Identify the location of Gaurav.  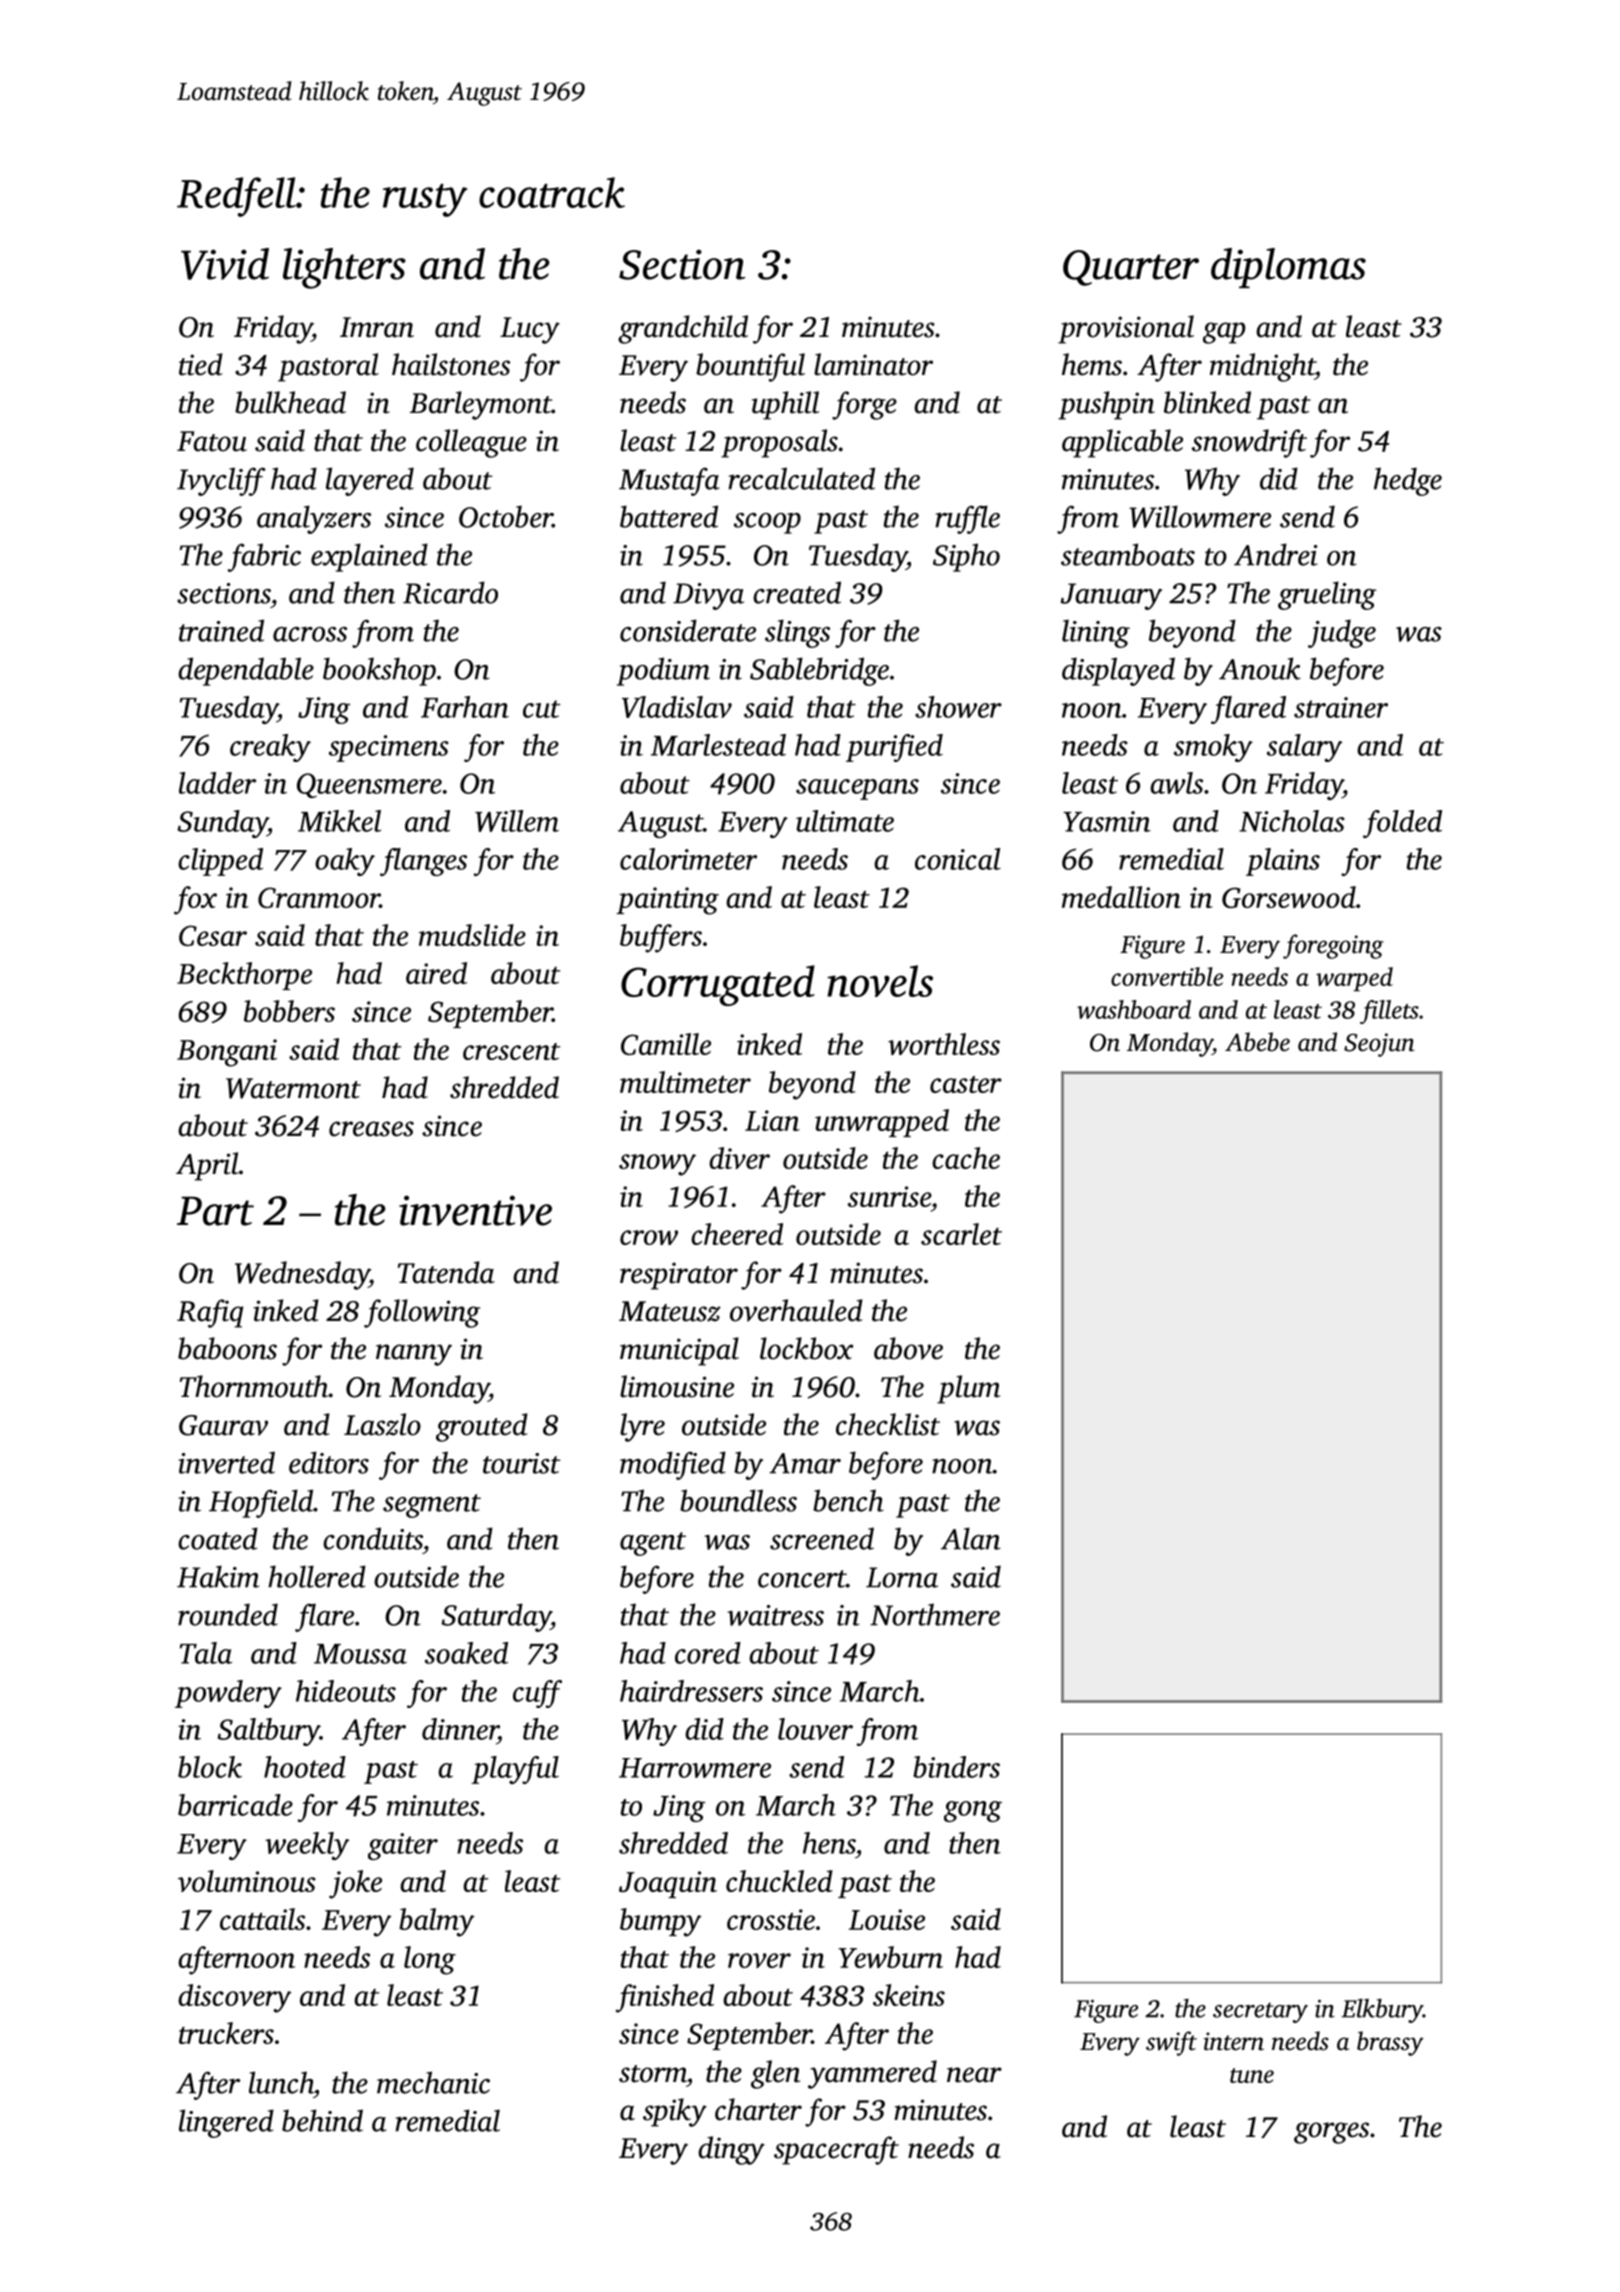
(223, 1425).
